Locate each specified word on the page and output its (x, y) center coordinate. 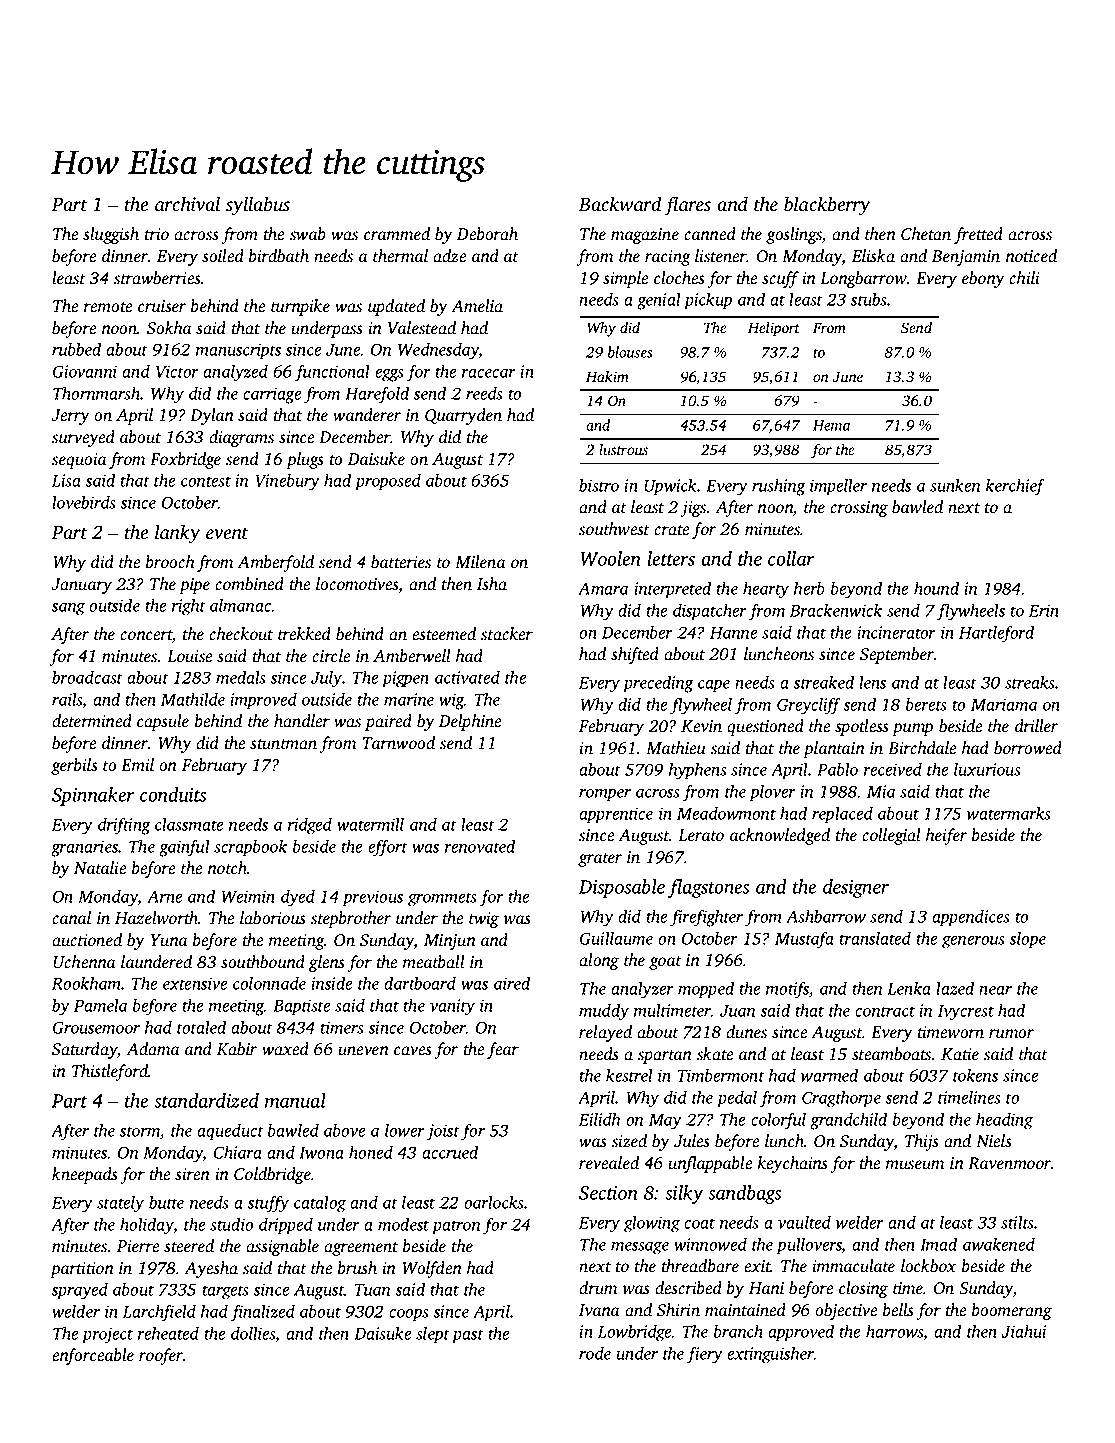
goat (665, 963)
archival (187, 204)
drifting (124, 826)
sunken (955, 485)
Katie (960, 1054)
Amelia (477, 305)
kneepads (85, 1175)
